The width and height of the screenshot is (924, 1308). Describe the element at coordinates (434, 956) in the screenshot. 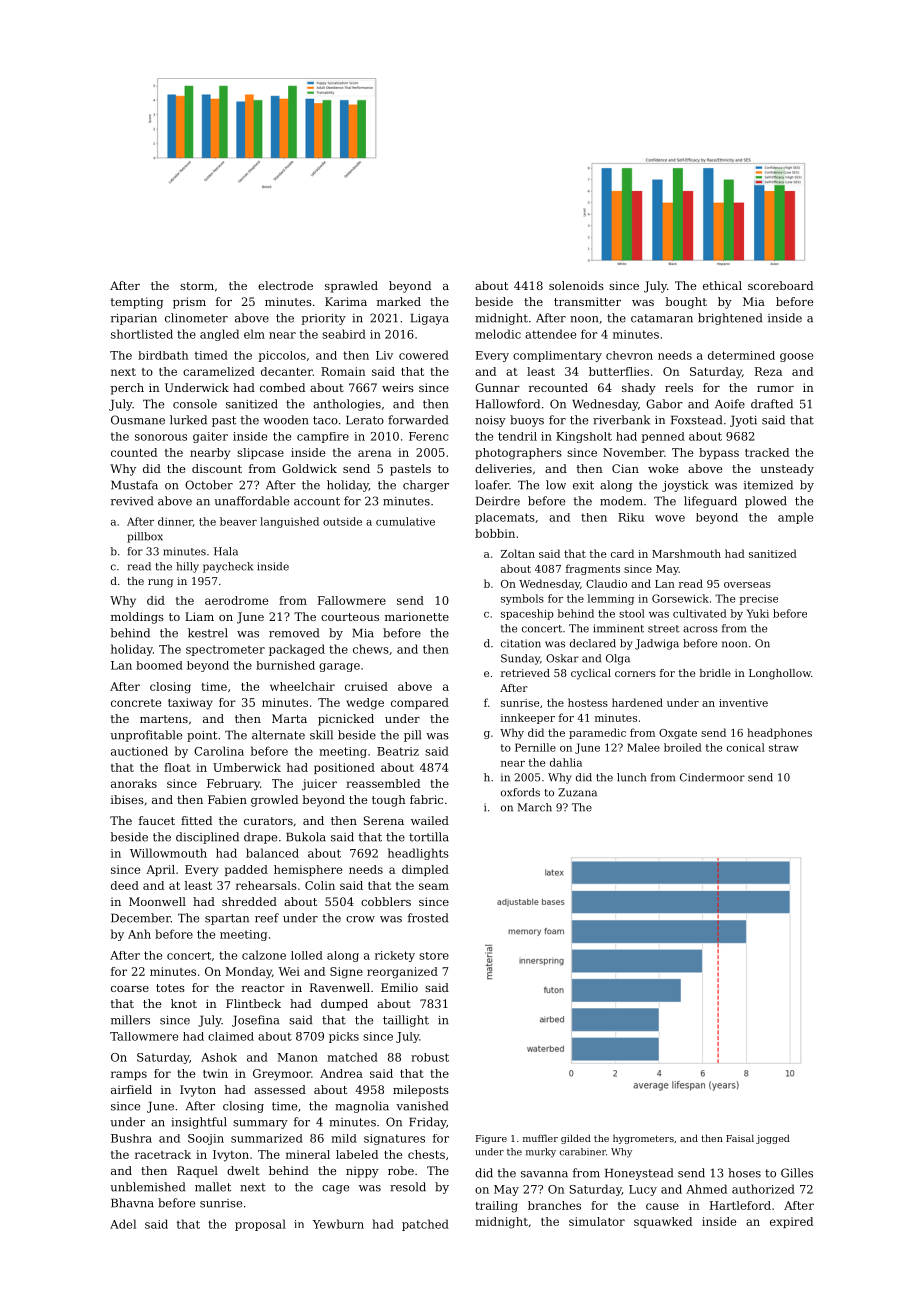

I see `store` at that location.
